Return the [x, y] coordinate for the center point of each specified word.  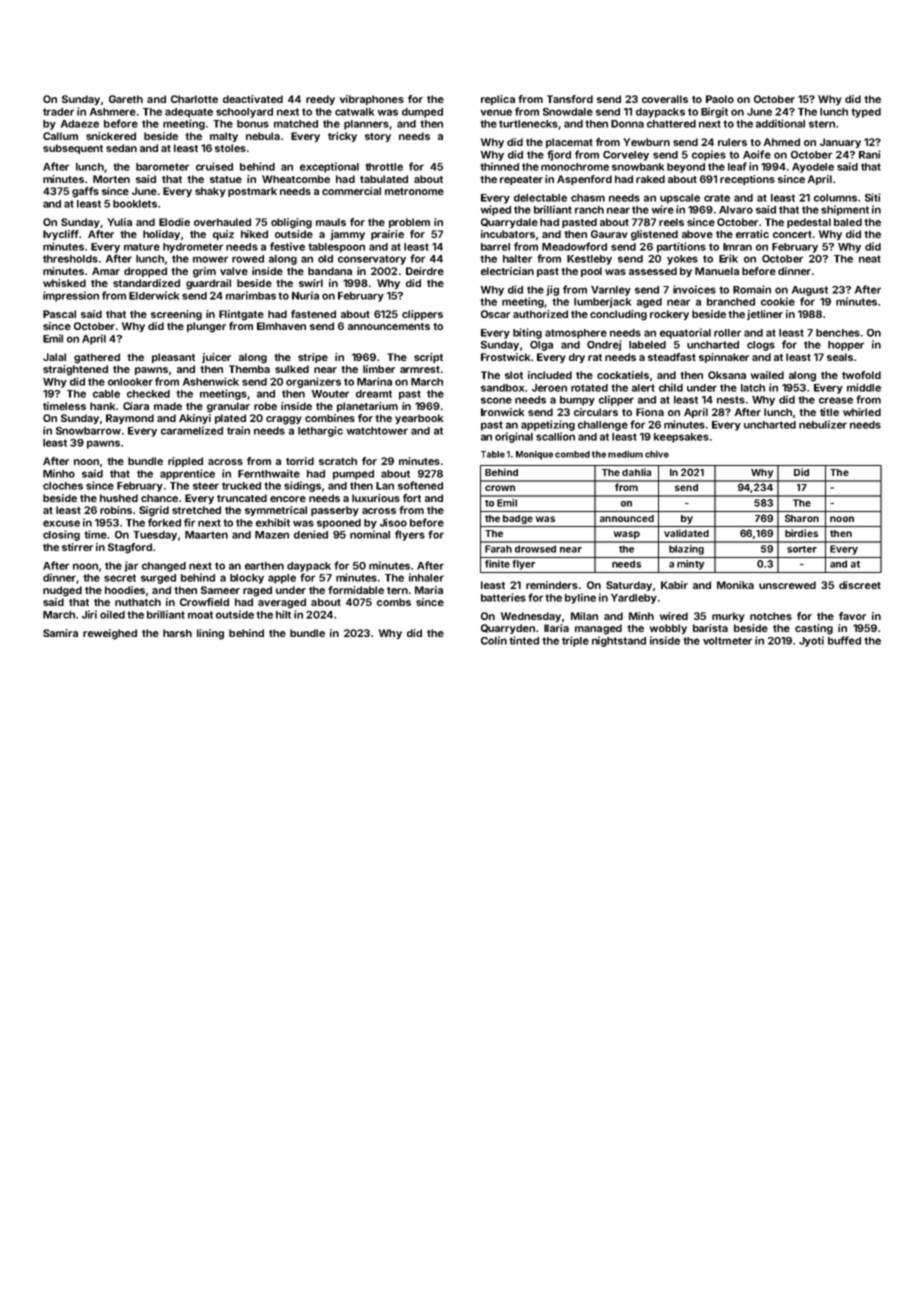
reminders [552, 585]
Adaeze [80, 124]
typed [866, 113]
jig [552, 290]
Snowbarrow [88, 431]
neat [870, 259]
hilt [283, 614]
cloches [63, 486]
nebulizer [823, 424]
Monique [534, 455]
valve [234, 271]
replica [498, 100]
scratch [338, 461]
